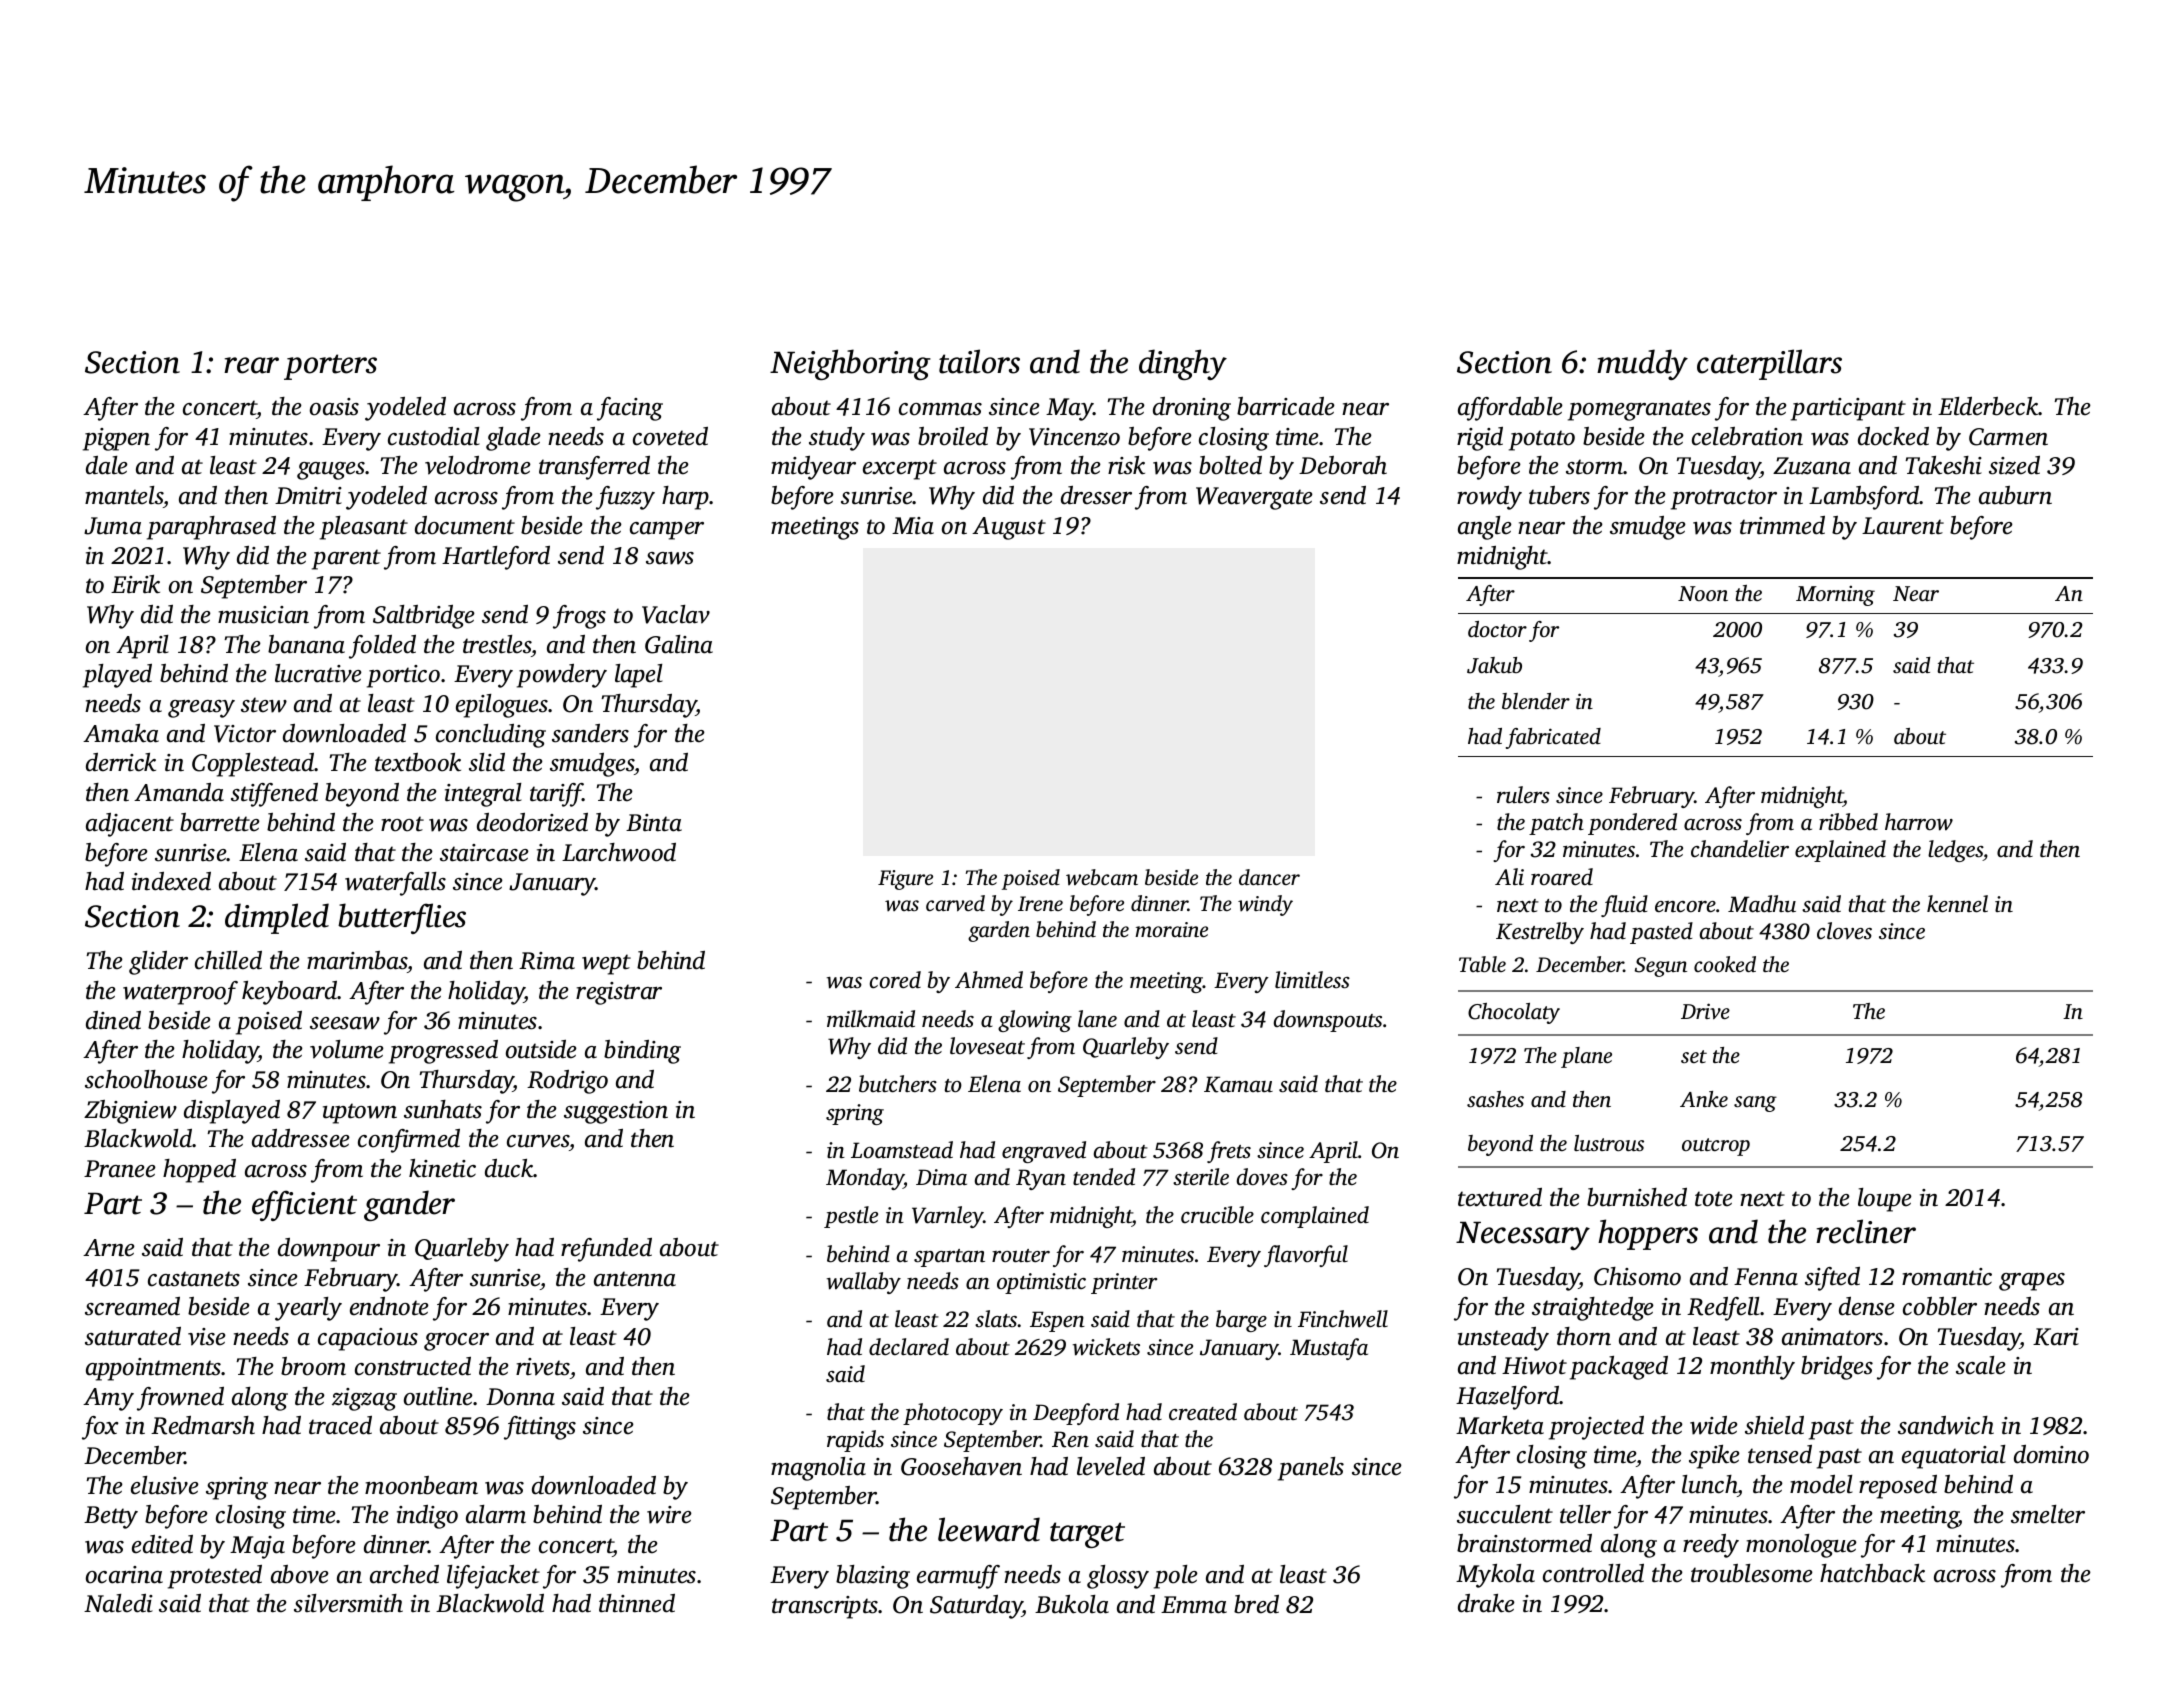 The height and width of the document is (1683, 2178). What do you see at coordinates (1835, 596) in the document?
I see `Morning` at bounding box center [1835, 596].
